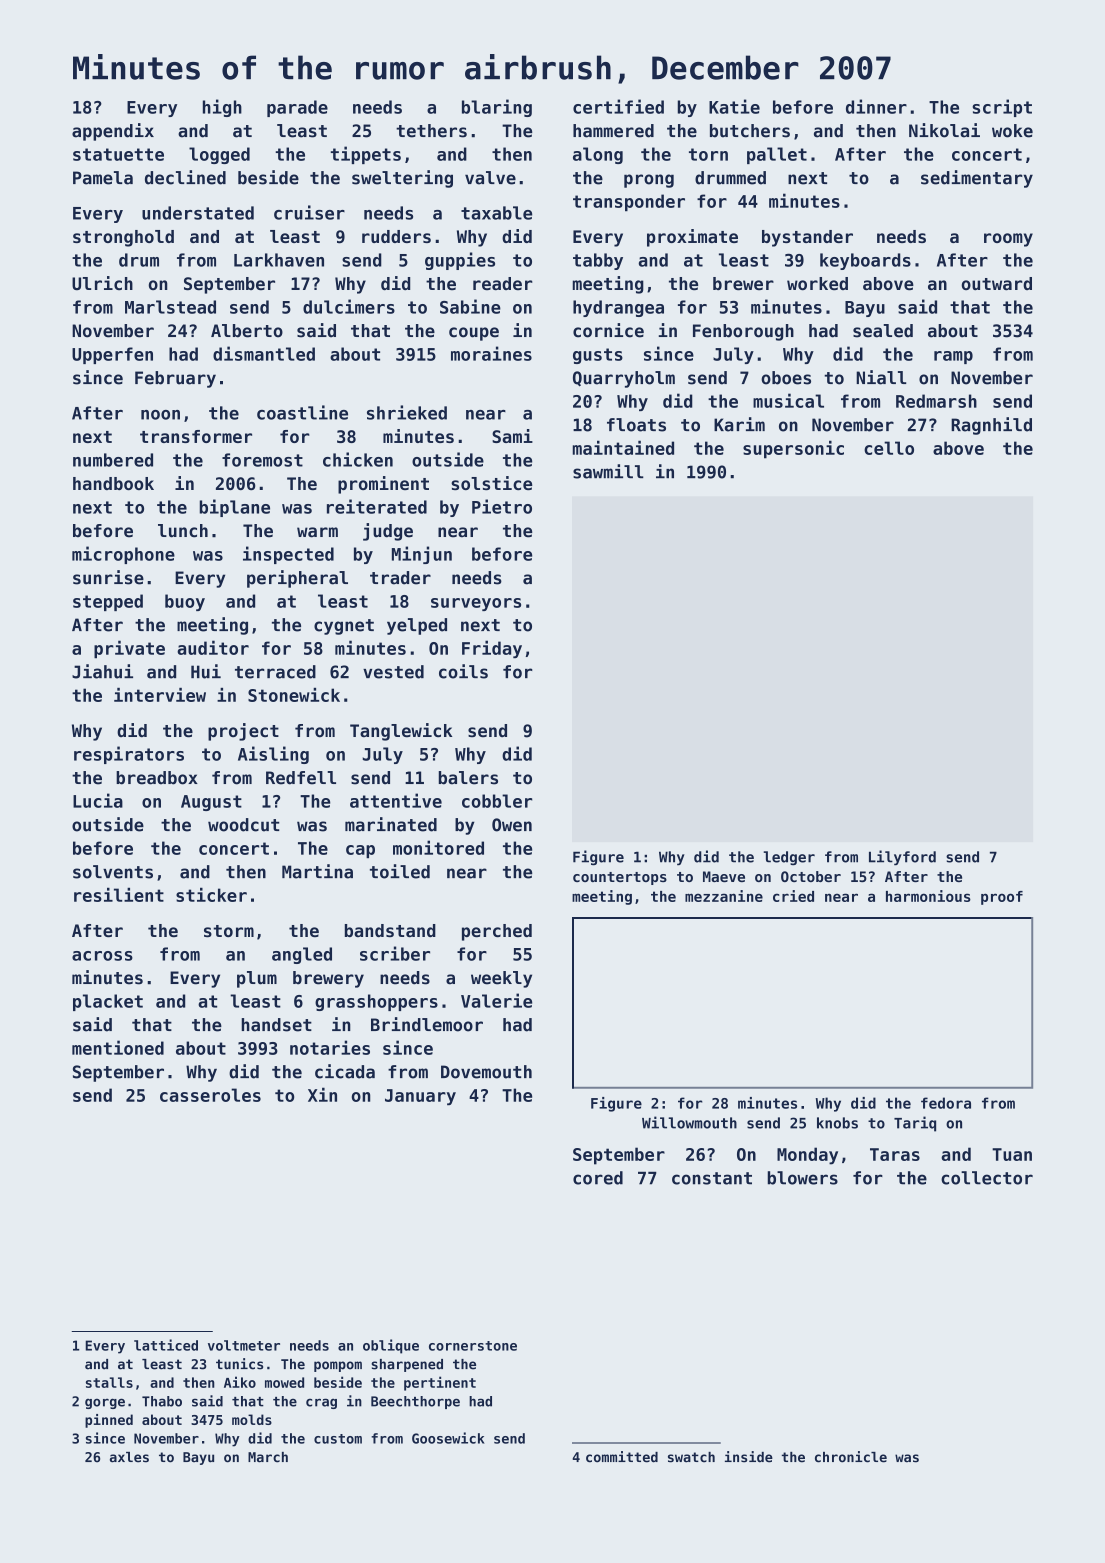 This screenshot has height=1563, width=1105. What do you see at coordinates (987, 1178) in the screenshot?
I see `collector` at bounding box center [987, 1178].
